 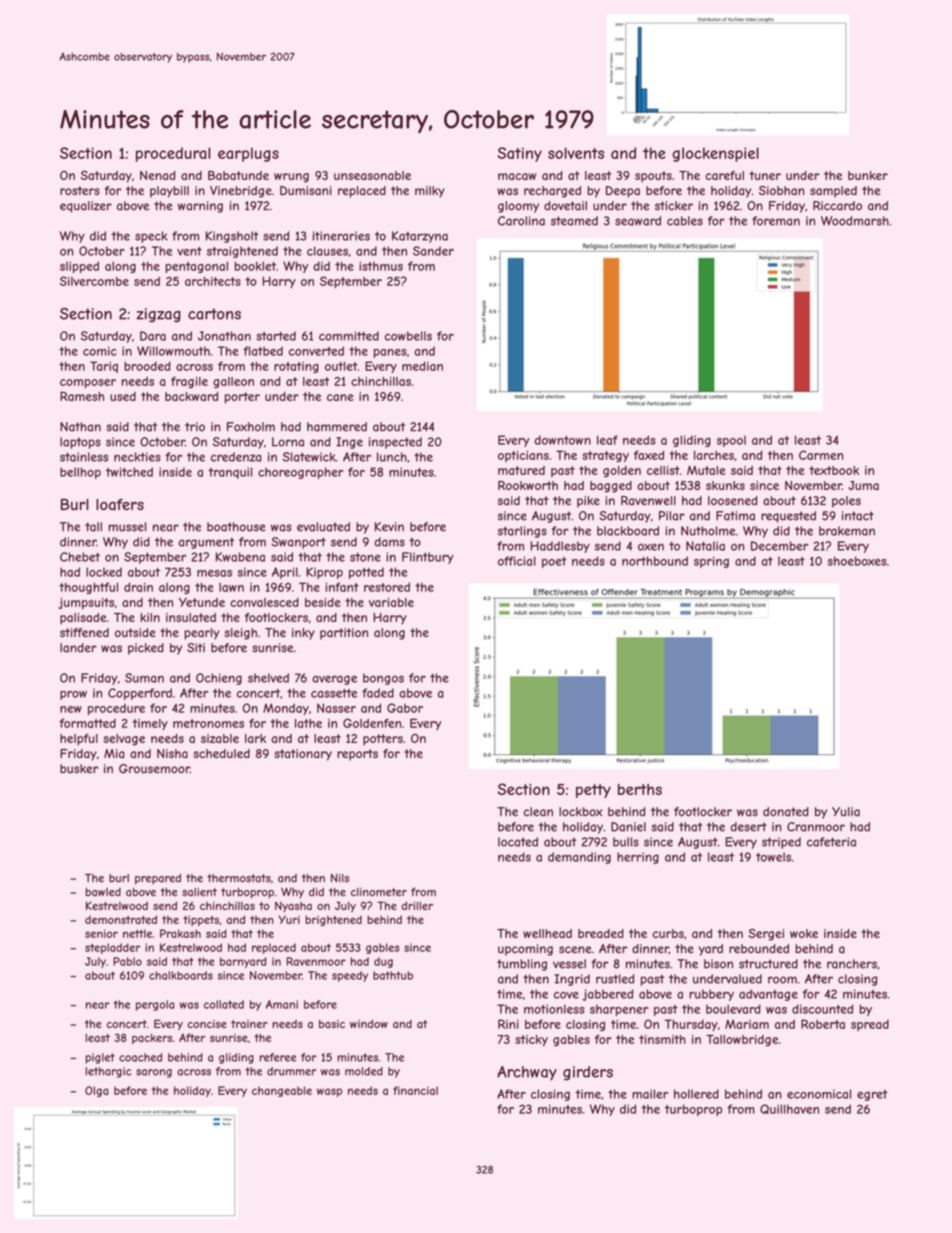 What do you see at coordinates (249, 1024) in the screenshot?
I see `trainer` at bounding box center [249, 1024].
